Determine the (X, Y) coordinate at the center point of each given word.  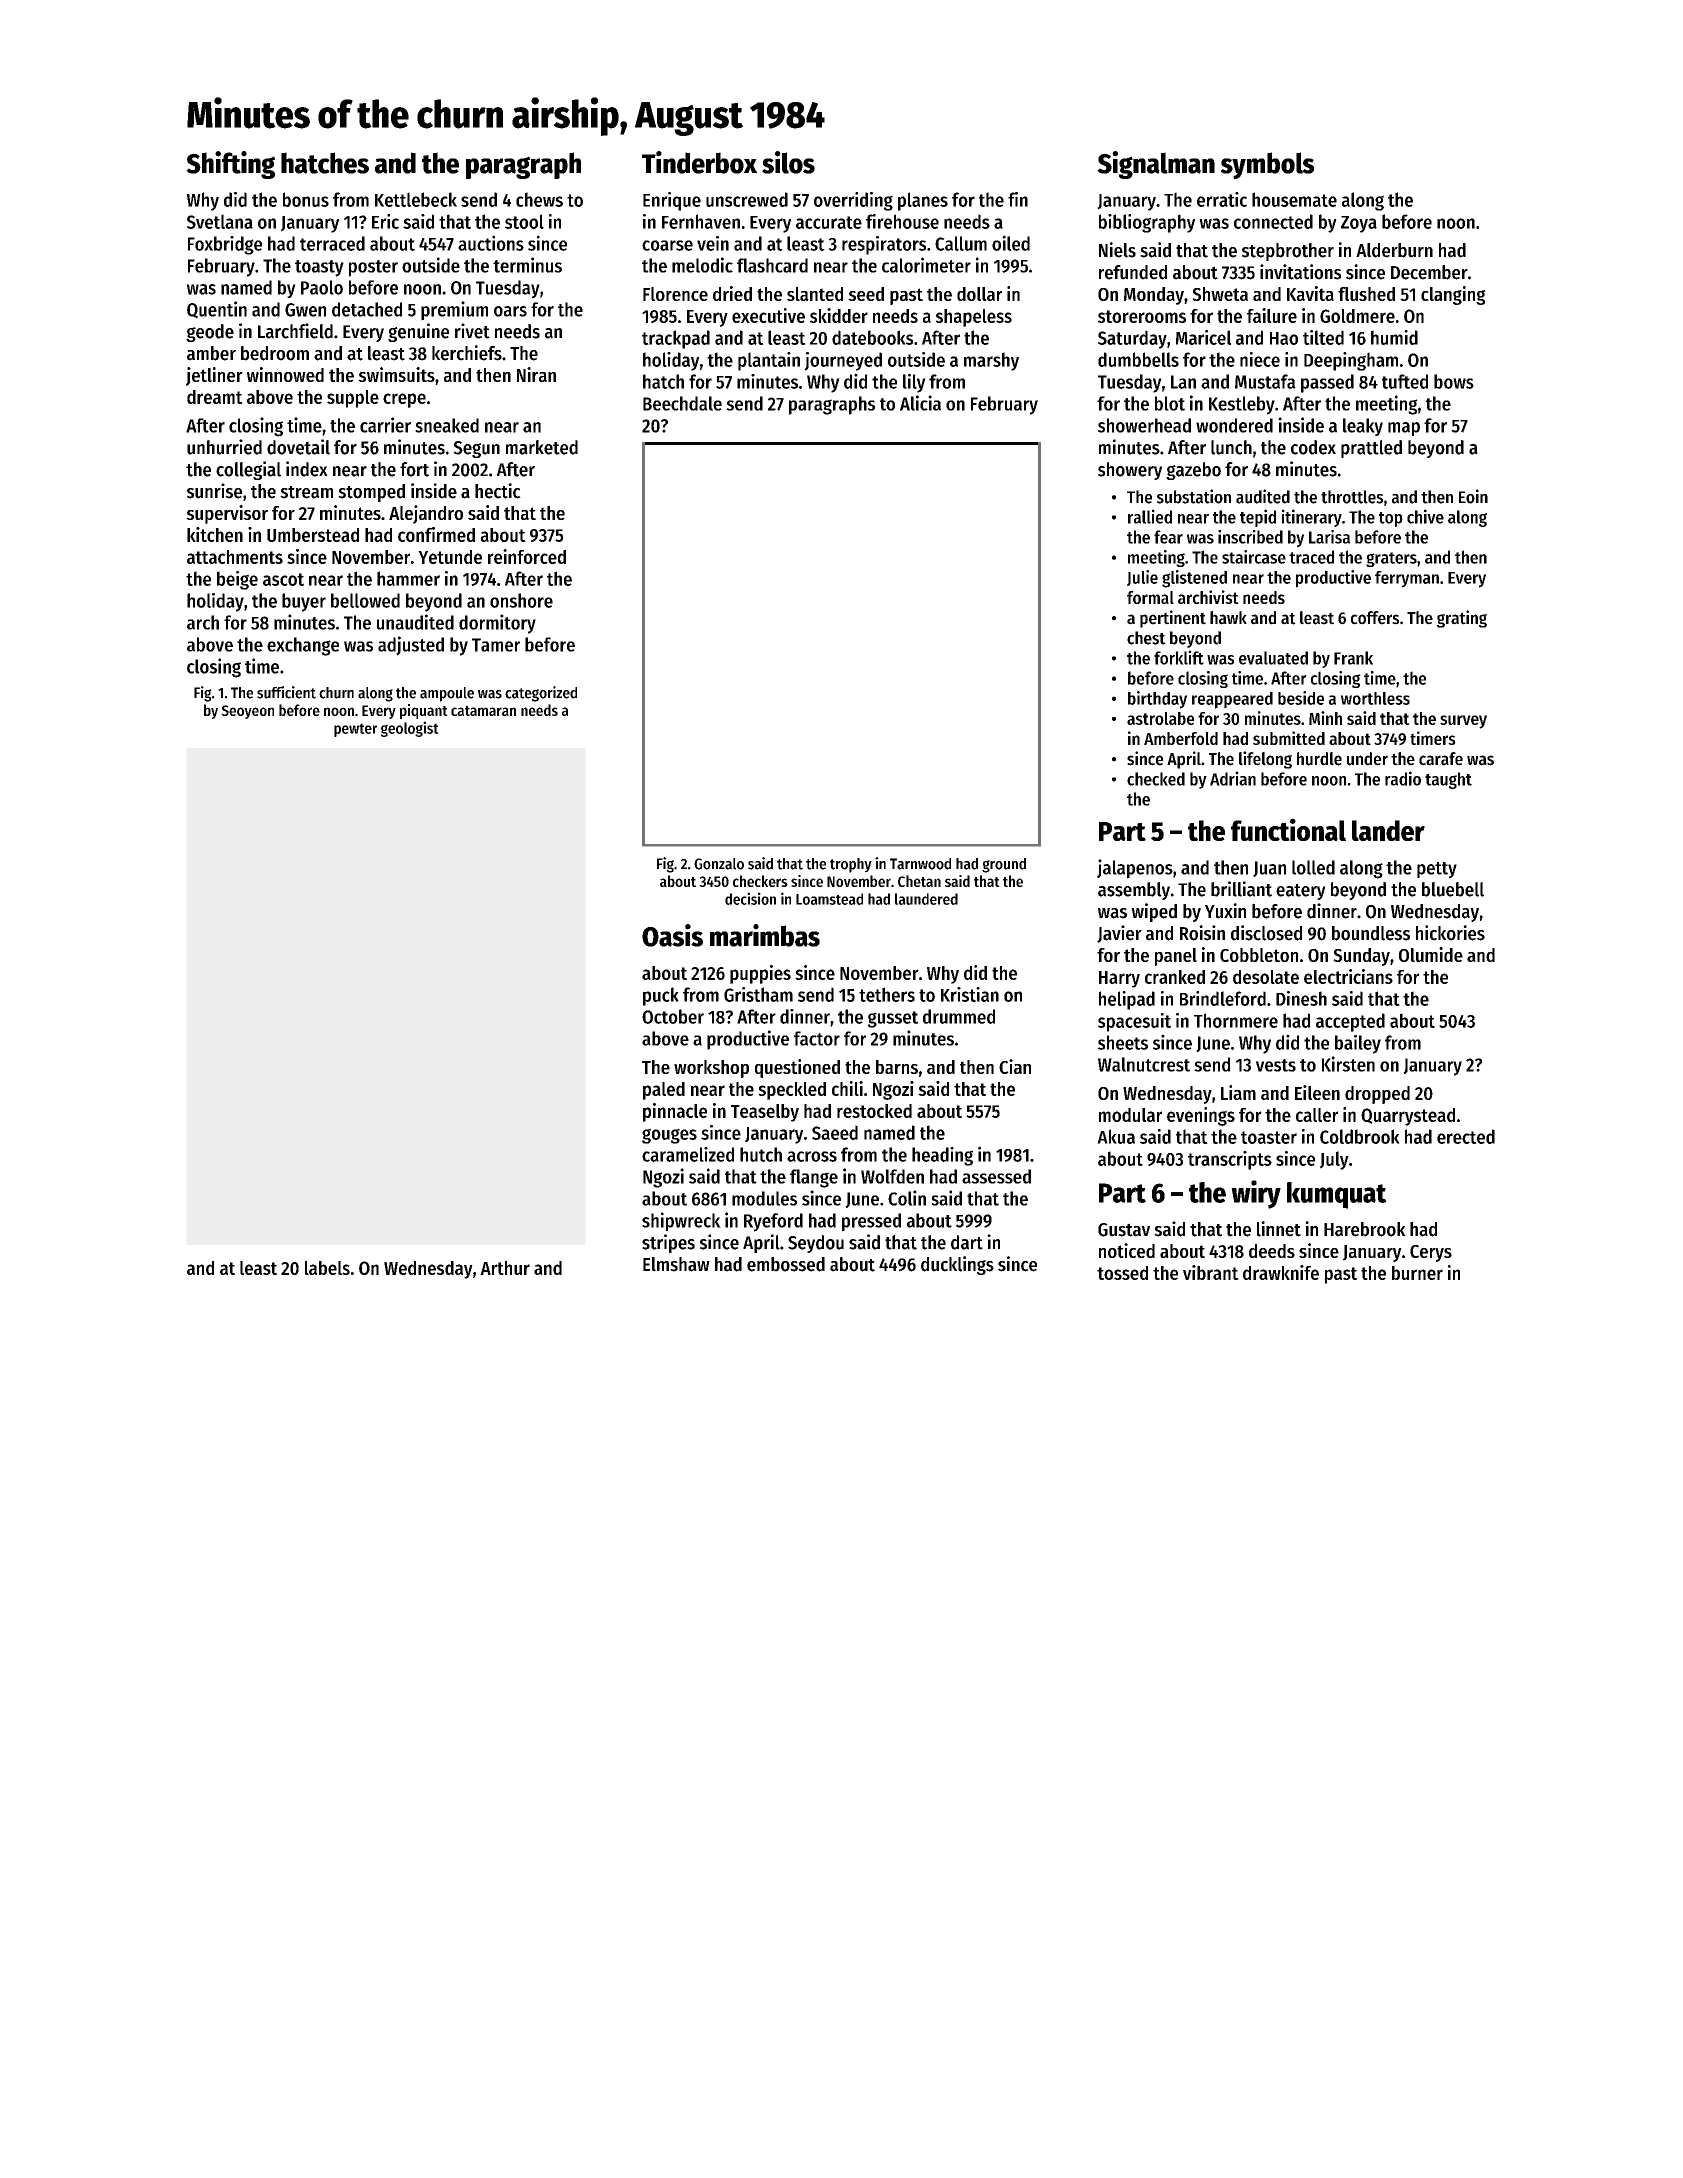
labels (327, 1268)
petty (1437, 870)
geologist (410, 729)
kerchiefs (467, 353)
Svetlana (220, 221)
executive (768, 315)
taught (1448, 780)
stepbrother (1288, 252)
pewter (355, 730)
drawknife (1281, 1272)
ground (1004, 865)
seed (866, 294)
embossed (786, 1264)
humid (1394, 337)
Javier (1119, 934)
